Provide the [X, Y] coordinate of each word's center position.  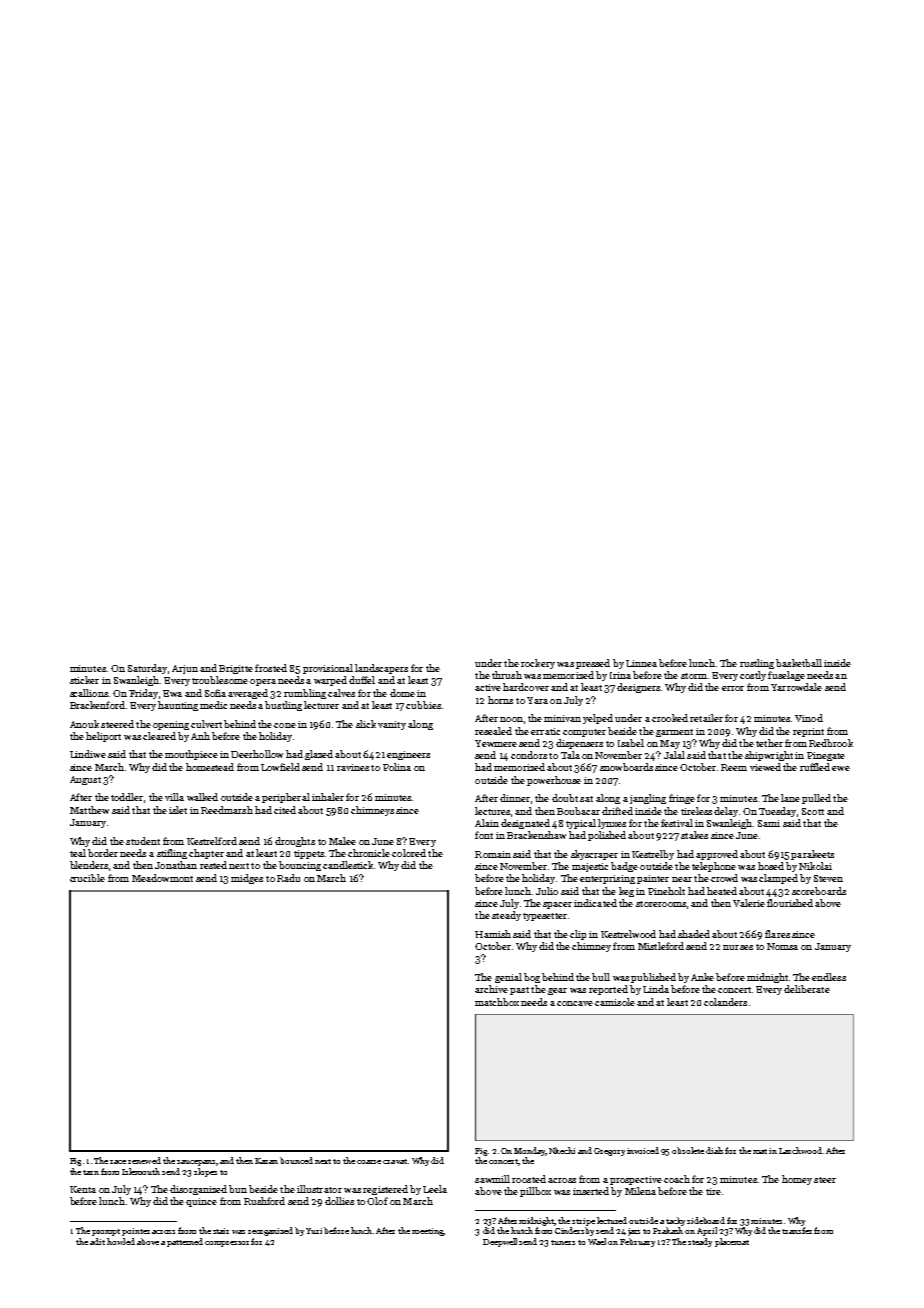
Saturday [147, 669]
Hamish [493, 934]
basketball [799, 663]
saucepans [196, 1163]
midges [247, 879]
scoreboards [819, 891]
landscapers [381, 669]
